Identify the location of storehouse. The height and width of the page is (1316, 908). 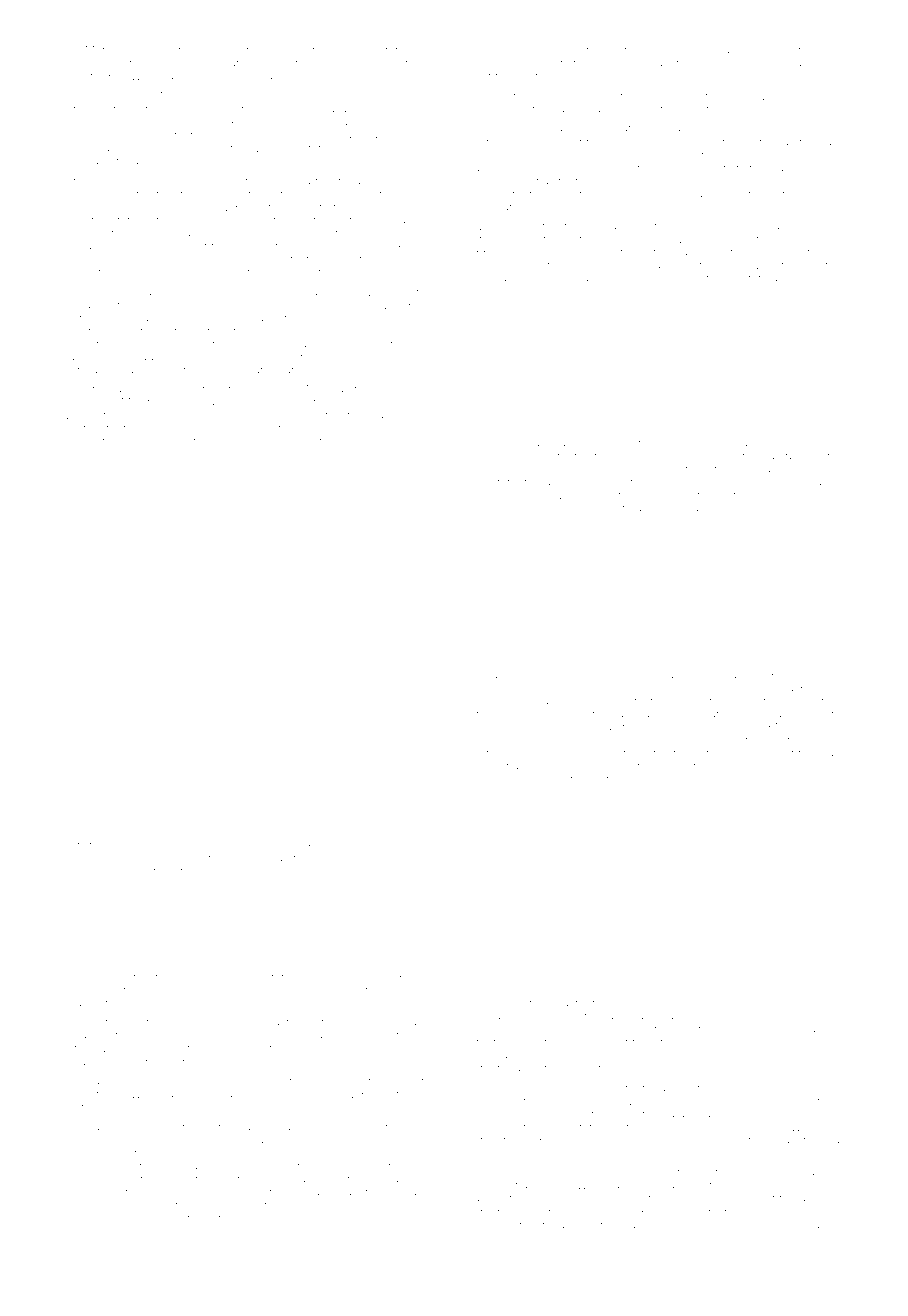
(321, 246).
